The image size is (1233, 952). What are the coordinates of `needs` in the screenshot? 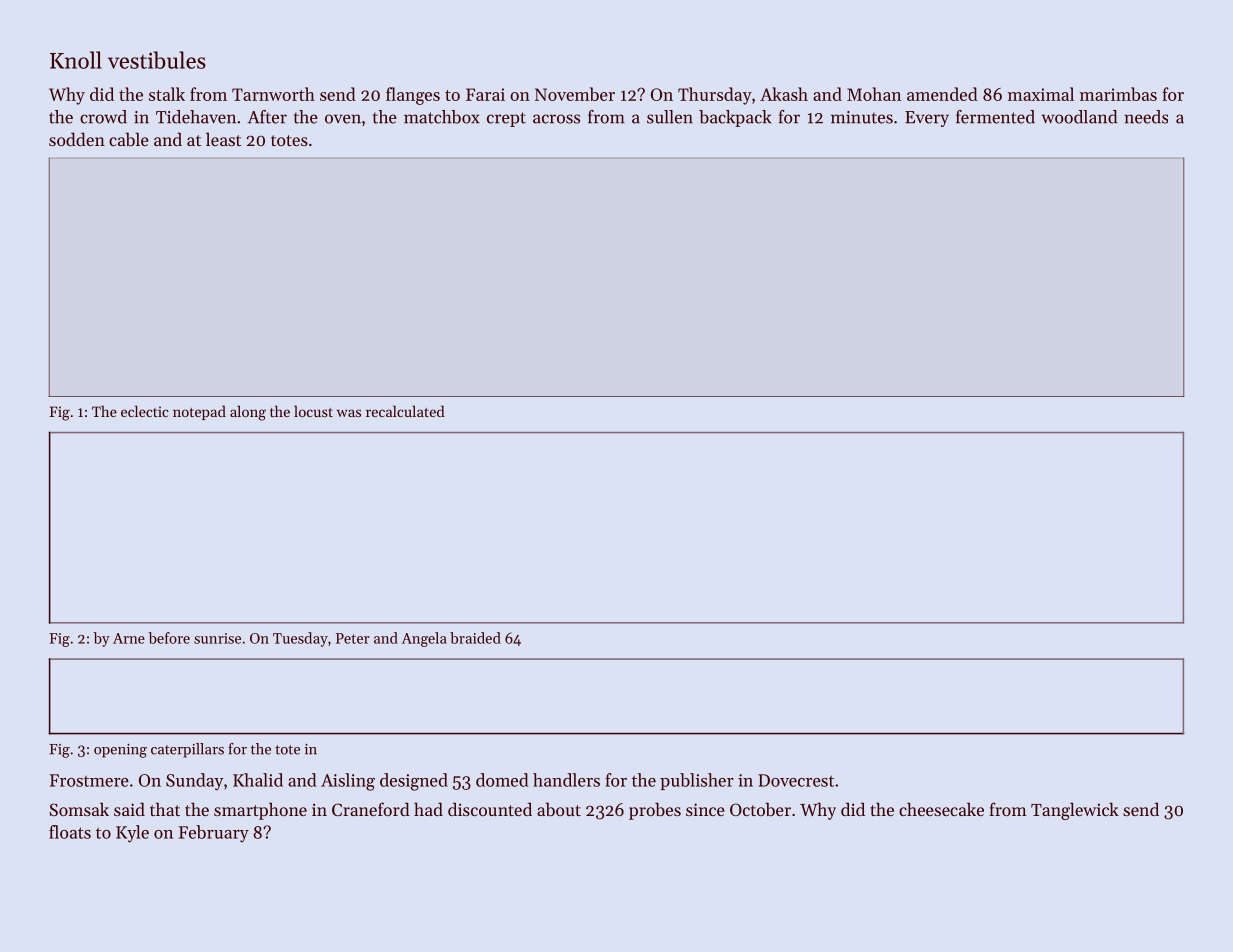 It's located at (1146, 117).
